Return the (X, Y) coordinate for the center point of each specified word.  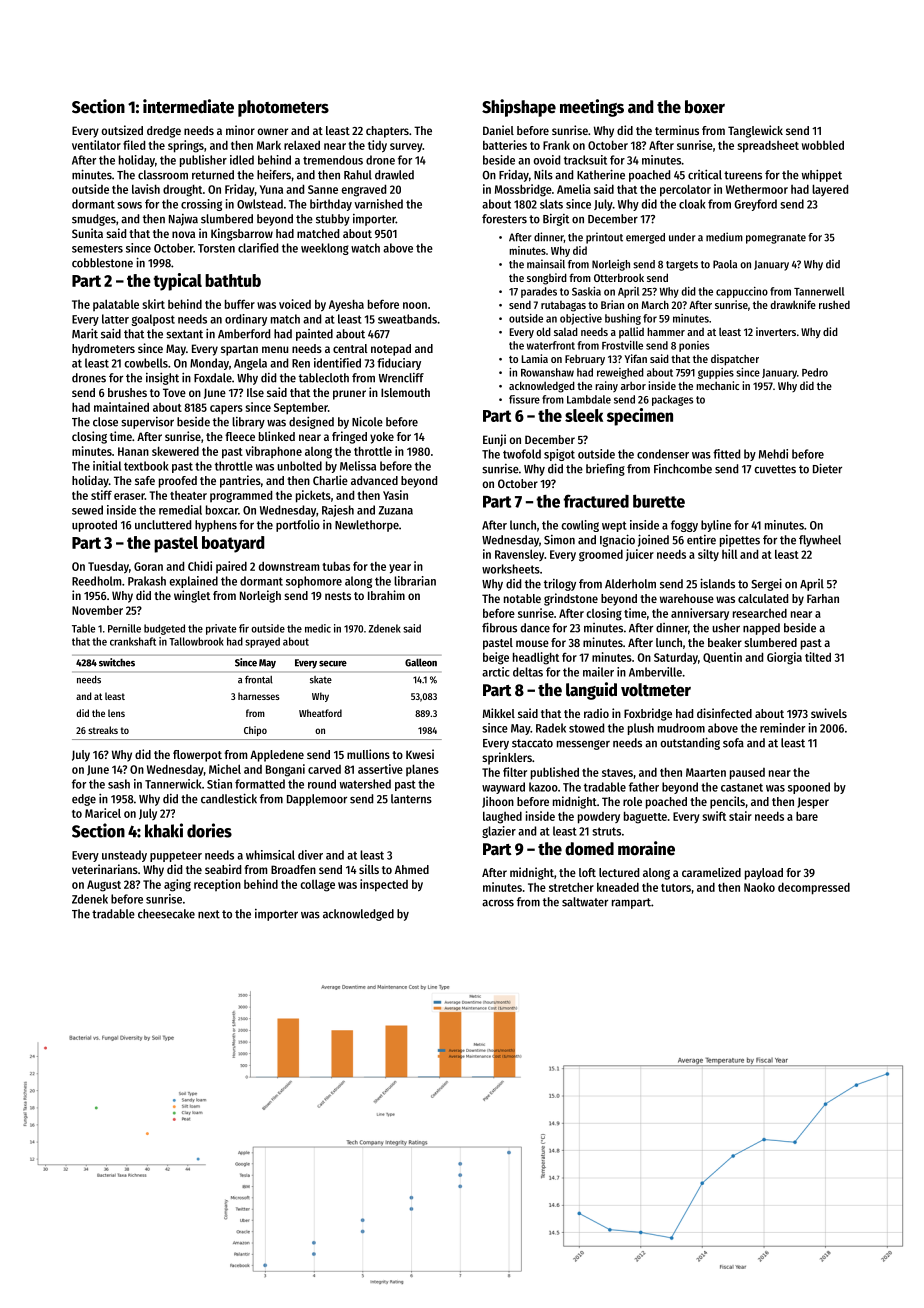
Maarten (706, 772)
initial (107, 466)
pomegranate (776, 239)
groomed (601, 555)
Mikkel (499, 713)
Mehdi (773, 454)
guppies (716, 373)
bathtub (233, 280)
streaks (103, 730)
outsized (122, 130)
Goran (148, 566)
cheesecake (166, 914)
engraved (363, 191)
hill (729, 554)
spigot (559, 455)
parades (539, 292)
